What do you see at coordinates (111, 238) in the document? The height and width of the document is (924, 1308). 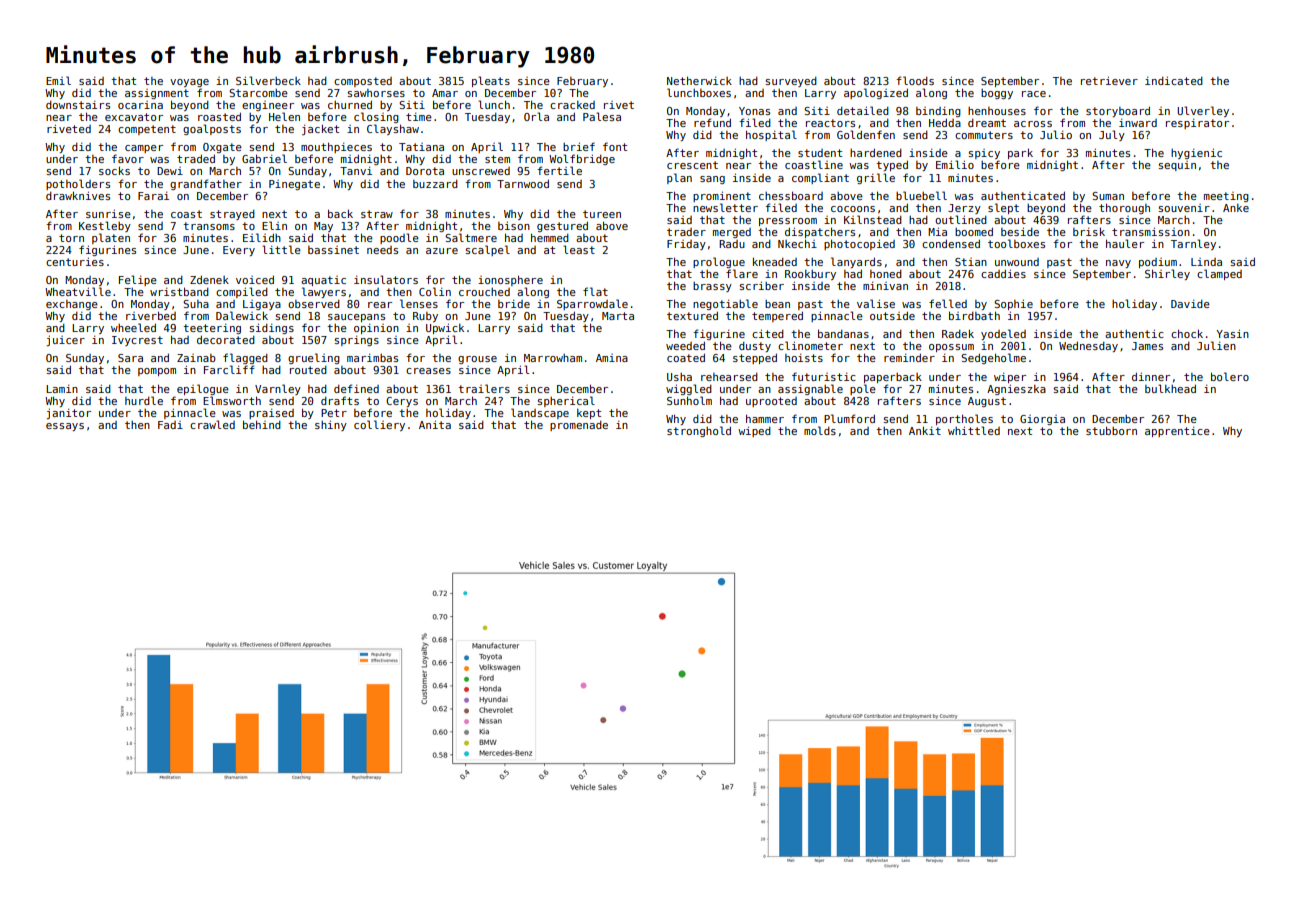 I see `platen` at bounding box center [111, 238].
